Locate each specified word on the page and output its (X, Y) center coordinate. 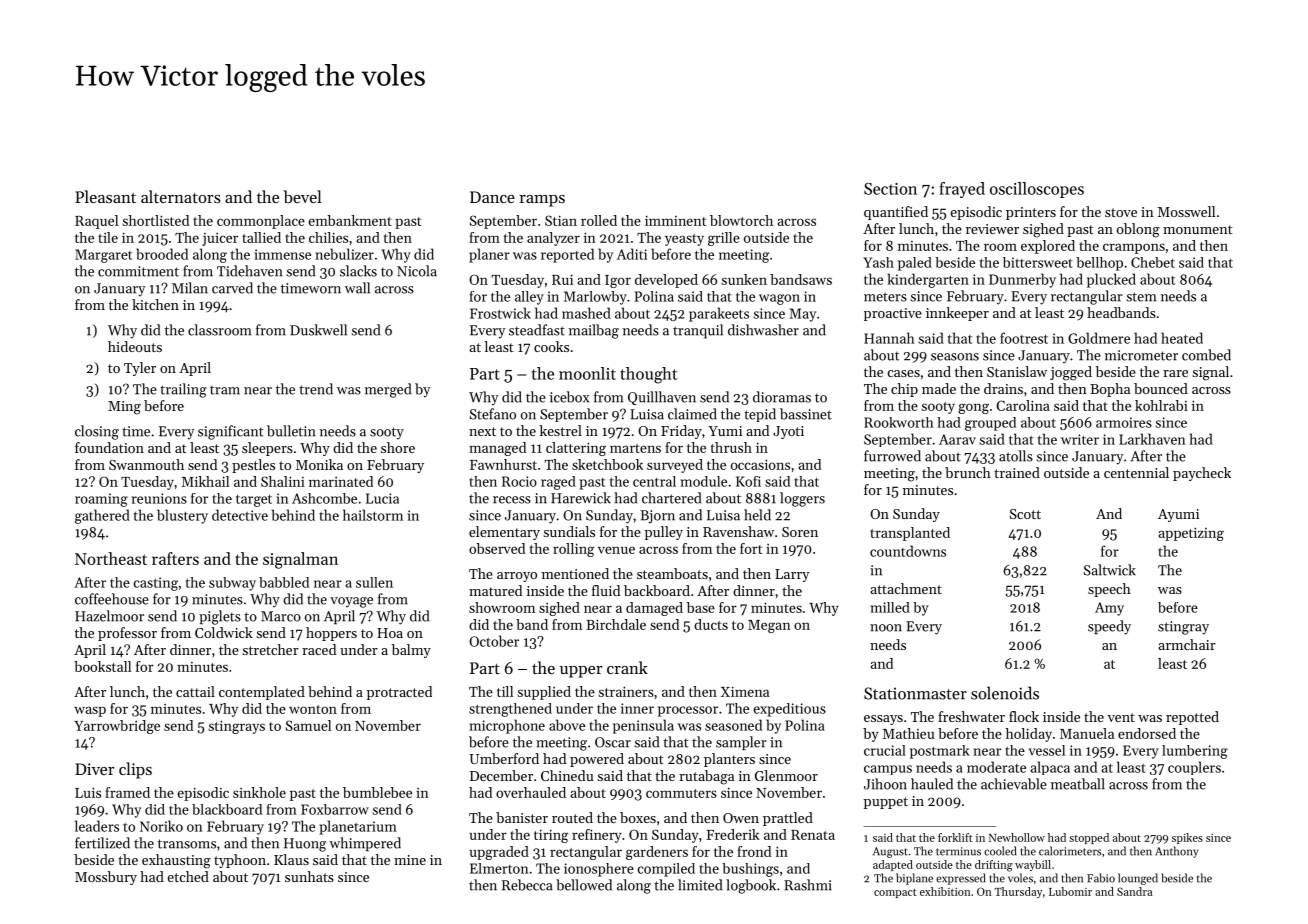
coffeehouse (112, 599)
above (567, 725)
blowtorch (741, 220)
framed (127, 792)
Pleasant (105, 196)
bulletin (291, 431)
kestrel (561, 430)
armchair (1187, 644)
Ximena (745, 691)
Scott (1025, 514)
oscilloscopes (1037, 190)
